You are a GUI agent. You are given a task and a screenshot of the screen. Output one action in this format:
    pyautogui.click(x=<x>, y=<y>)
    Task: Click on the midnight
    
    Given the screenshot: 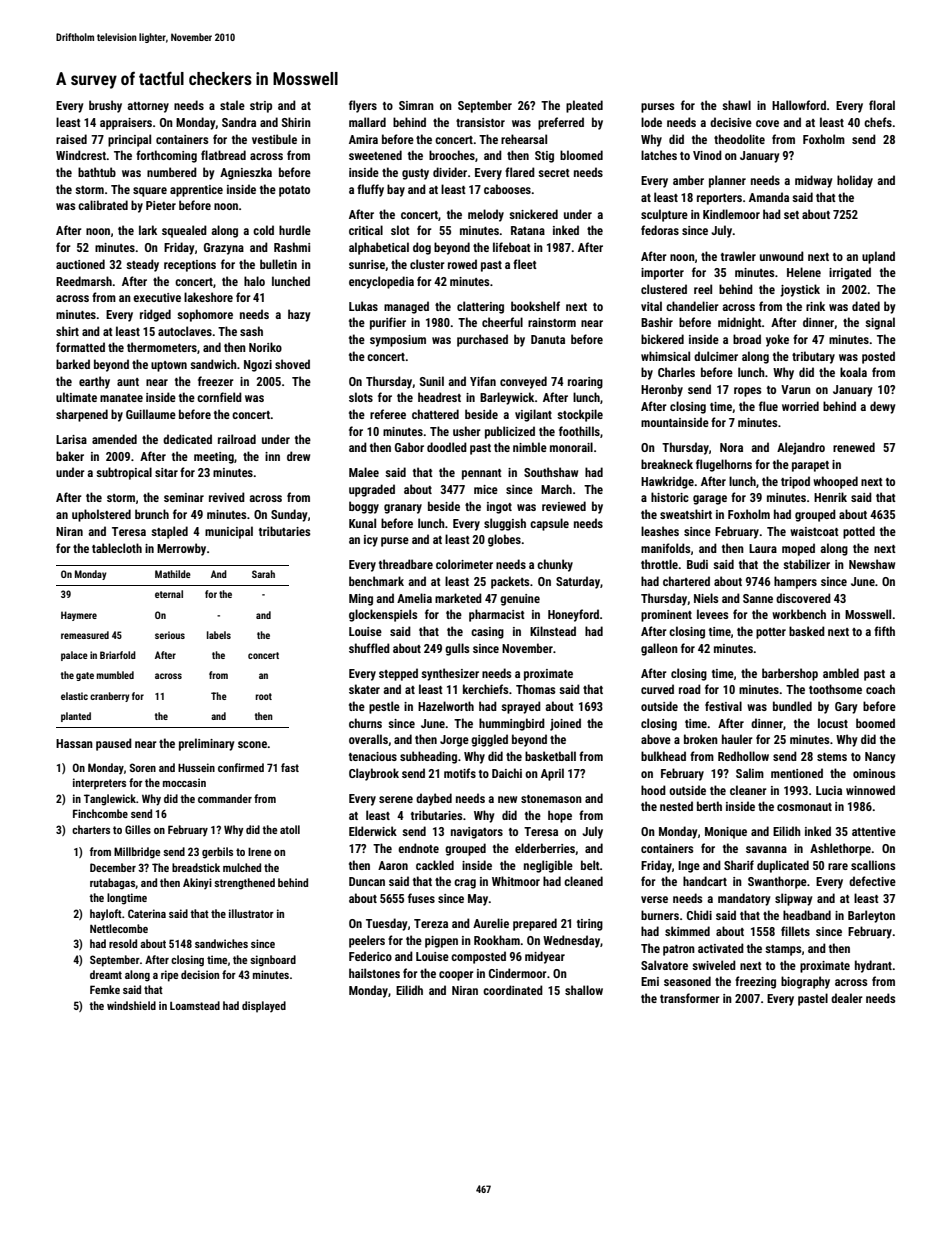 What is the action you would take?
    pyautogui.click(x=740, y=323)
